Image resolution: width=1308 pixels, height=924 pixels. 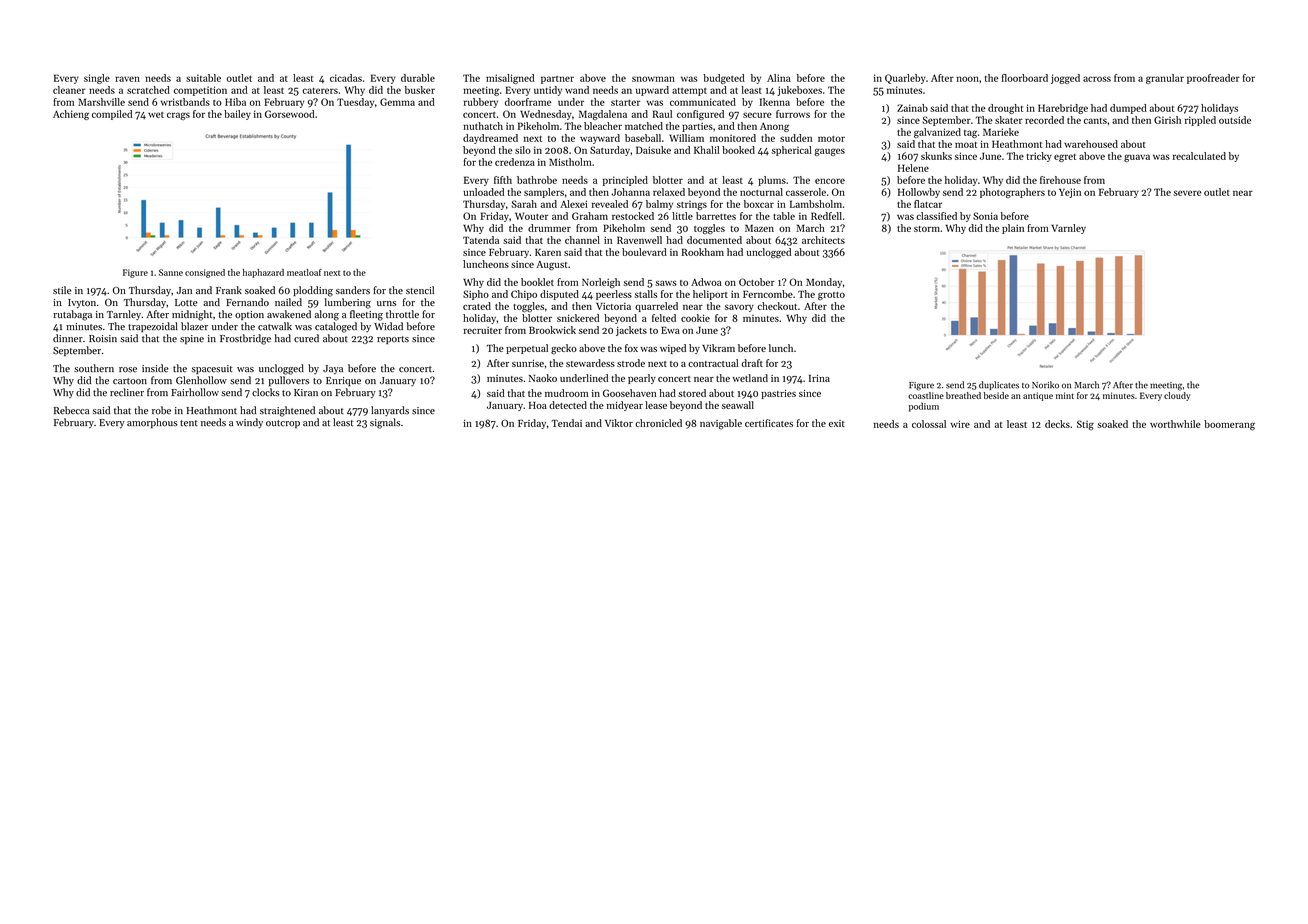 I want to click on booked, so click(x=738, y=150).
